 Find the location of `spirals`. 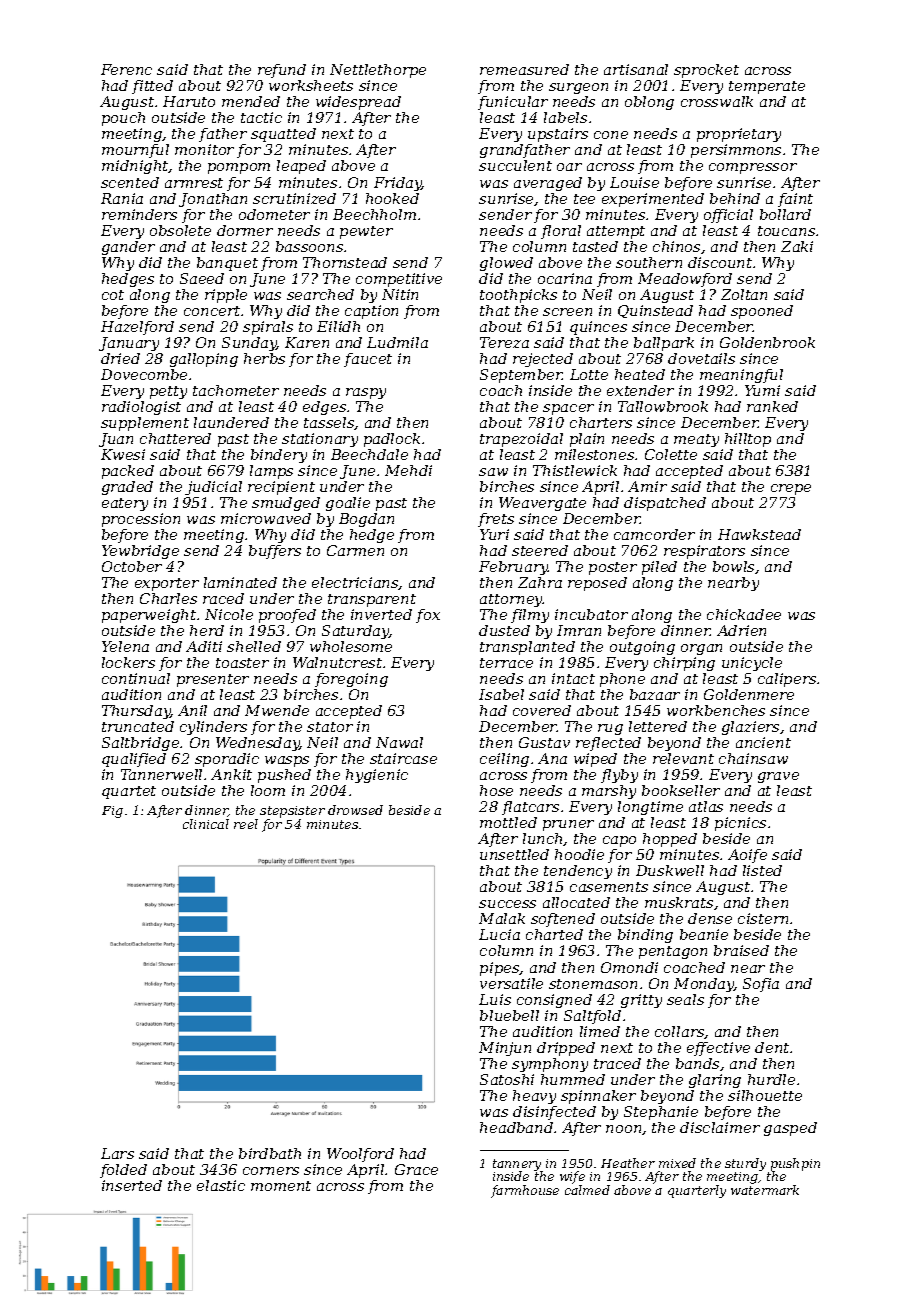

spirals is located at coordinates (268, 328).
